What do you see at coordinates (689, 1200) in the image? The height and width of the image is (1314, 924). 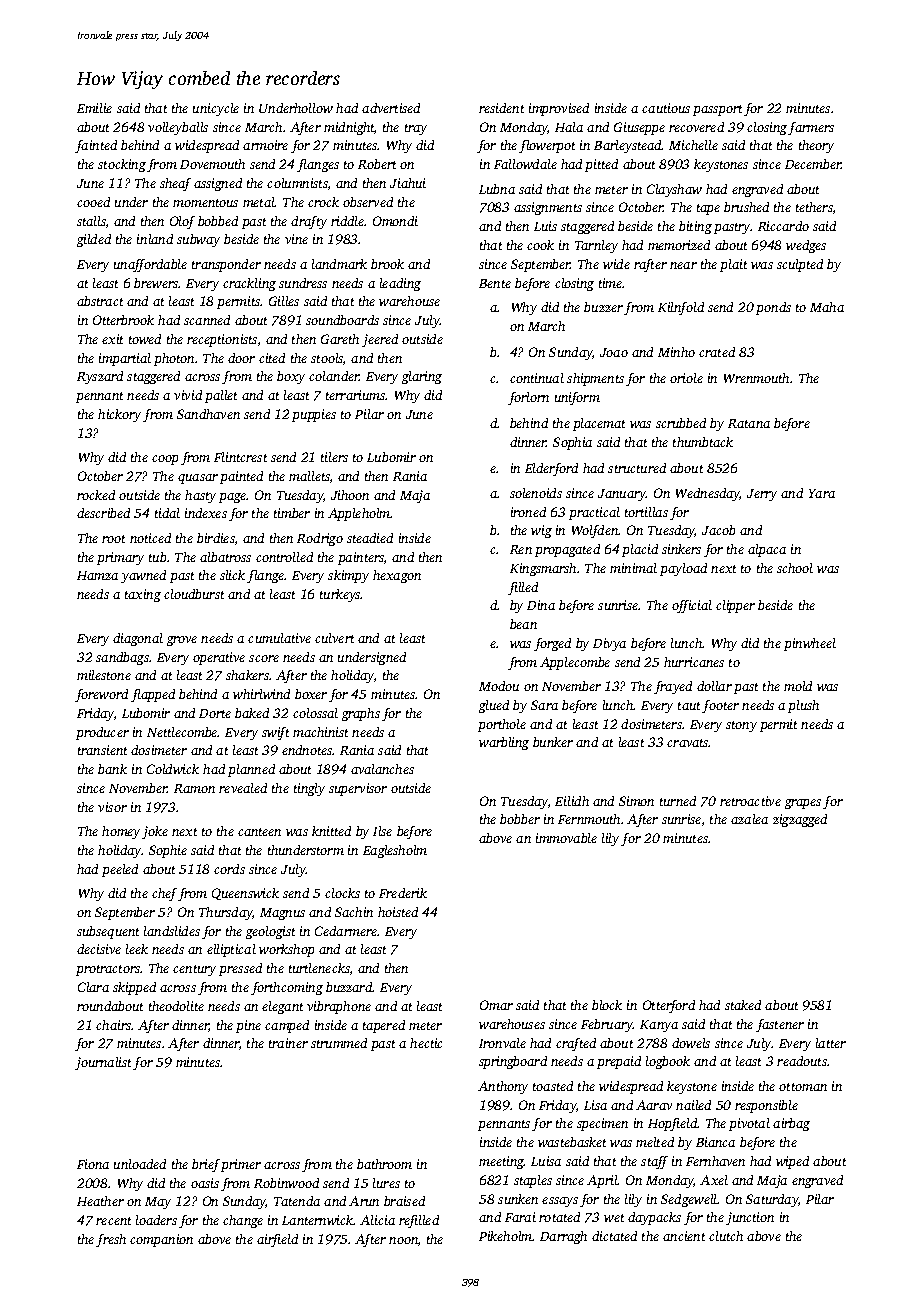 I see `Sedgewell` at bounding box center [689, 1200].
